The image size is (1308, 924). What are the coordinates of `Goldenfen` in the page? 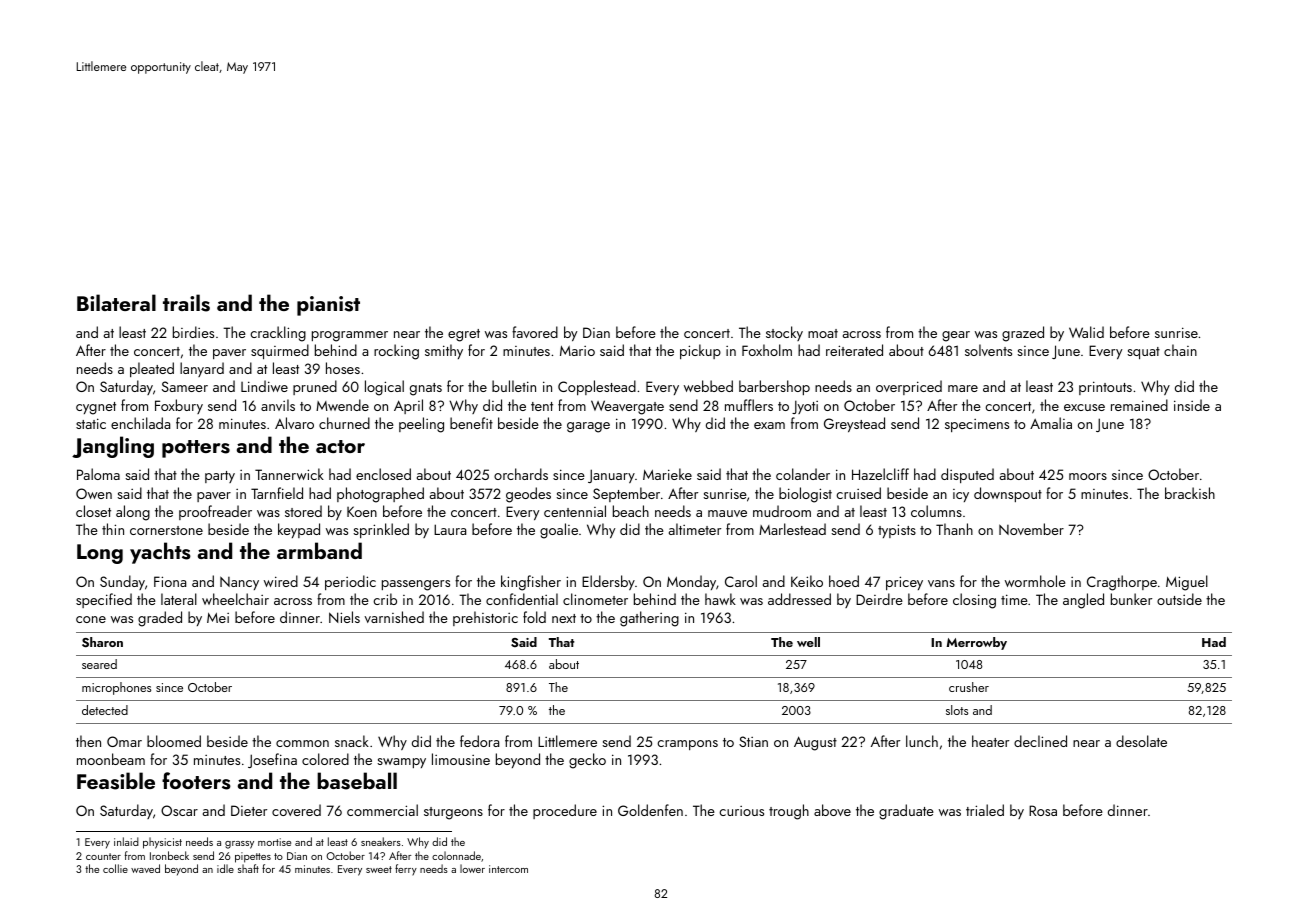 It's located at (650, 810).
